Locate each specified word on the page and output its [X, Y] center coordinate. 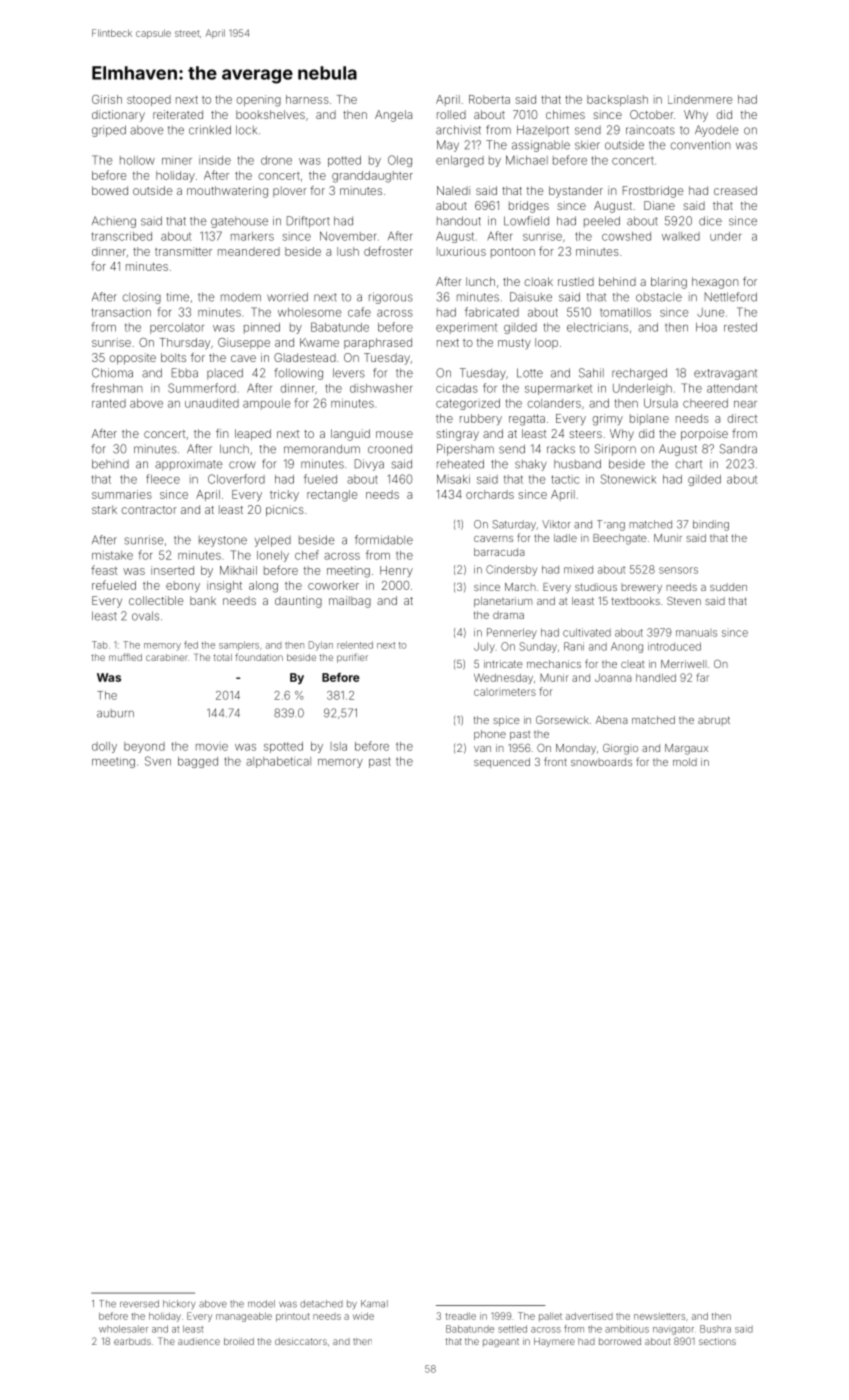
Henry [396, 571]
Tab [100, 645]
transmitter [183, 251]
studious [596, 587]
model [261, 1304]
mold [685, 762]
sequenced [502, 763]
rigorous [391, 298]
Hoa [706, 327]
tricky [284, 495]
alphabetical [278, 762]
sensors [678, 570]
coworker [333, 585]
